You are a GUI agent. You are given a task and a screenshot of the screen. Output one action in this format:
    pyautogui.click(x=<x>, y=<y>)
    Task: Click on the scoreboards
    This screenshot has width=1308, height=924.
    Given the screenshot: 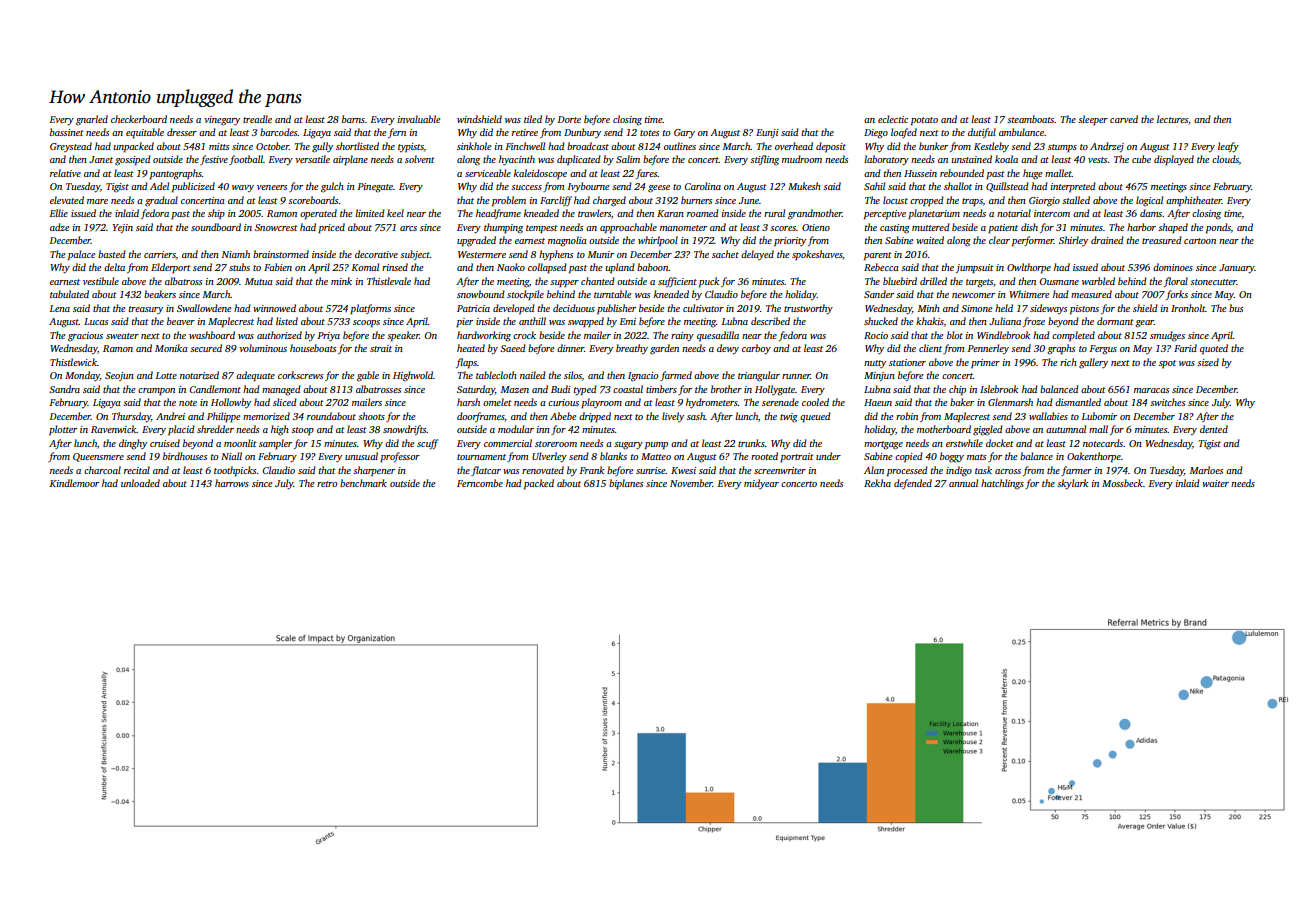 What is the action you would take?
    pyautogui.click(x=313, y=200)
